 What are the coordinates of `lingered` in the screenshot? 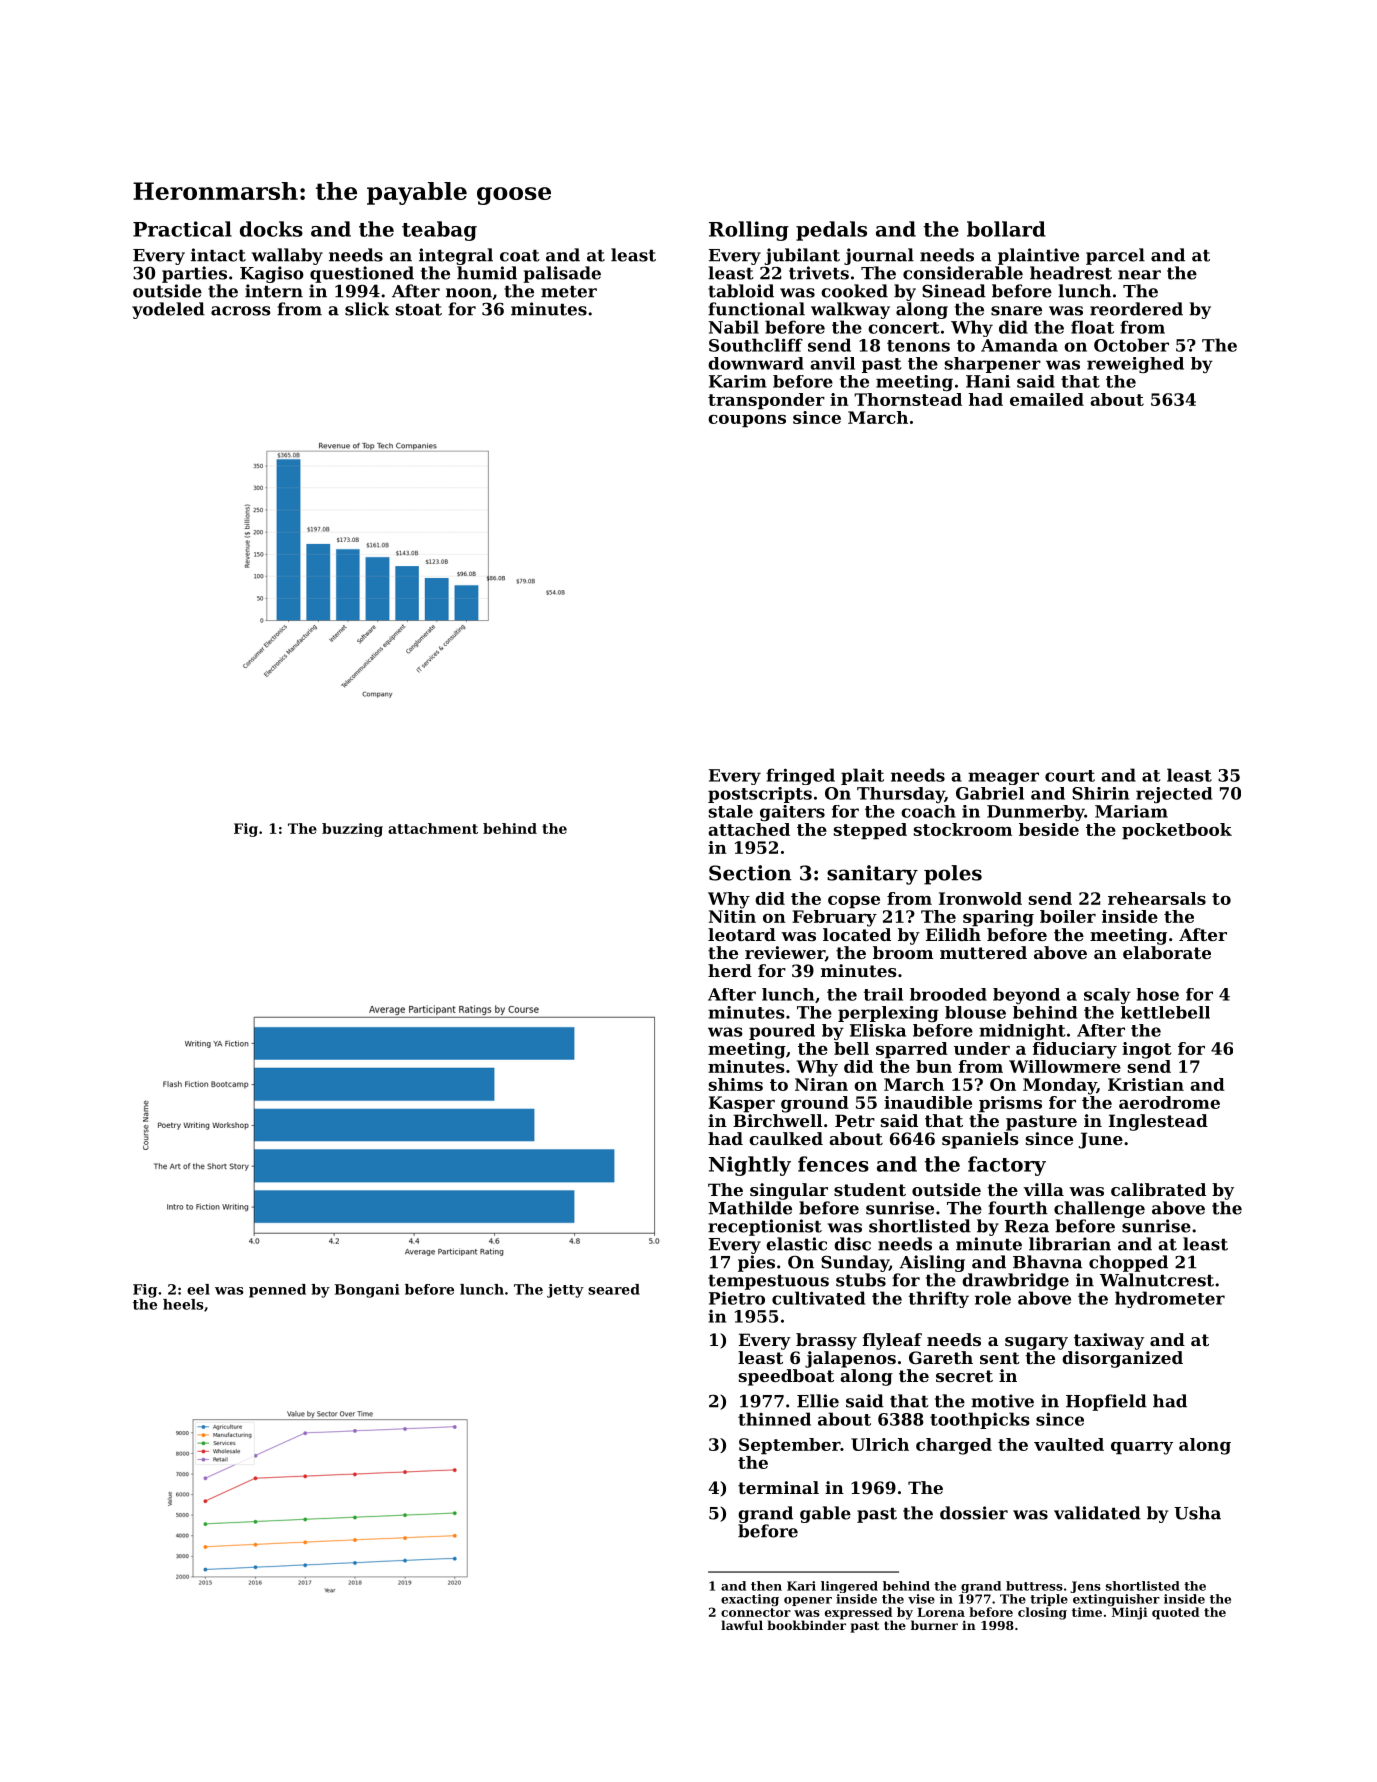 It's located at (849, 1587).
